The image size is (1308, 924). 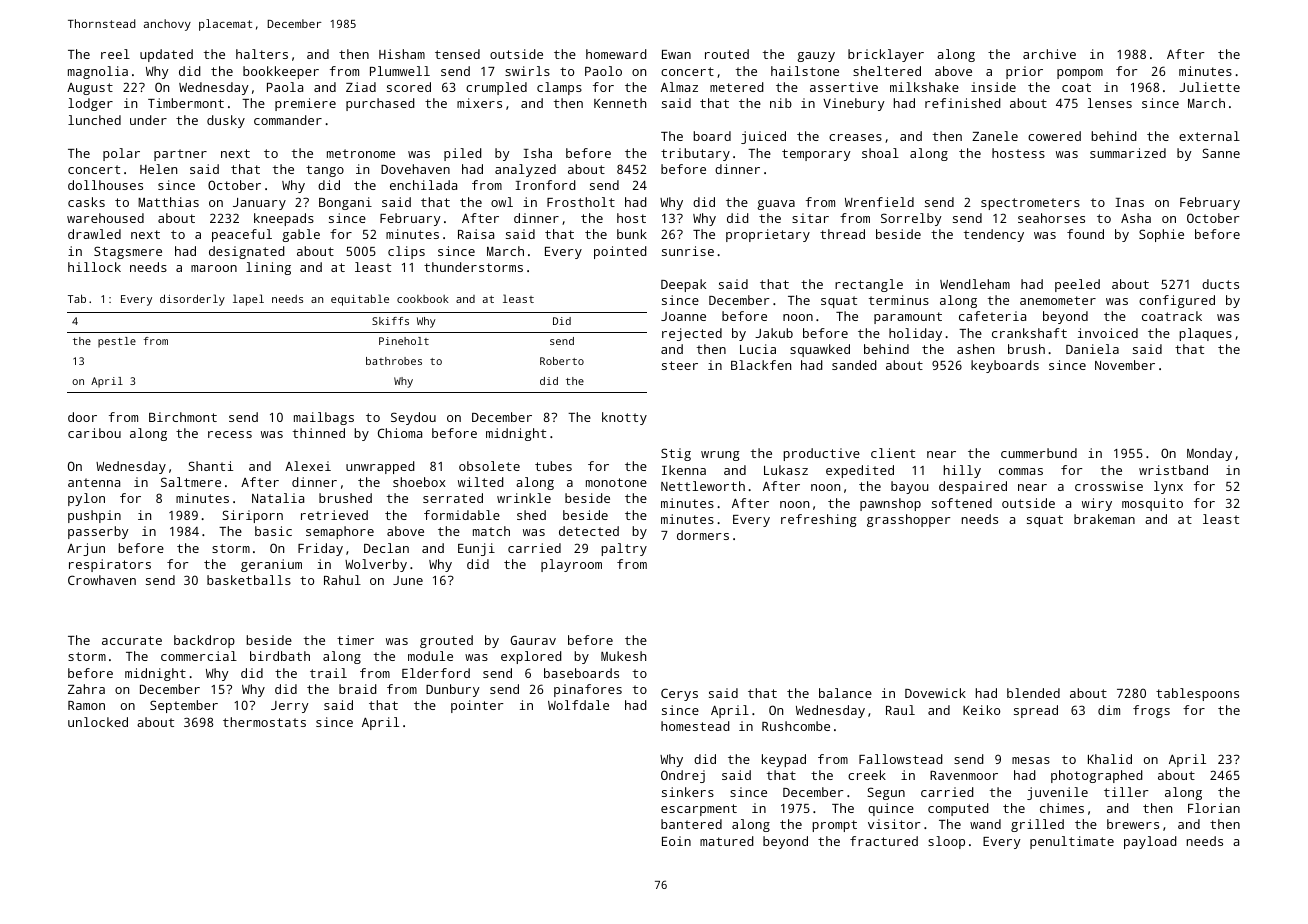 I want to click on ashen, so click(x=975, y=349).
